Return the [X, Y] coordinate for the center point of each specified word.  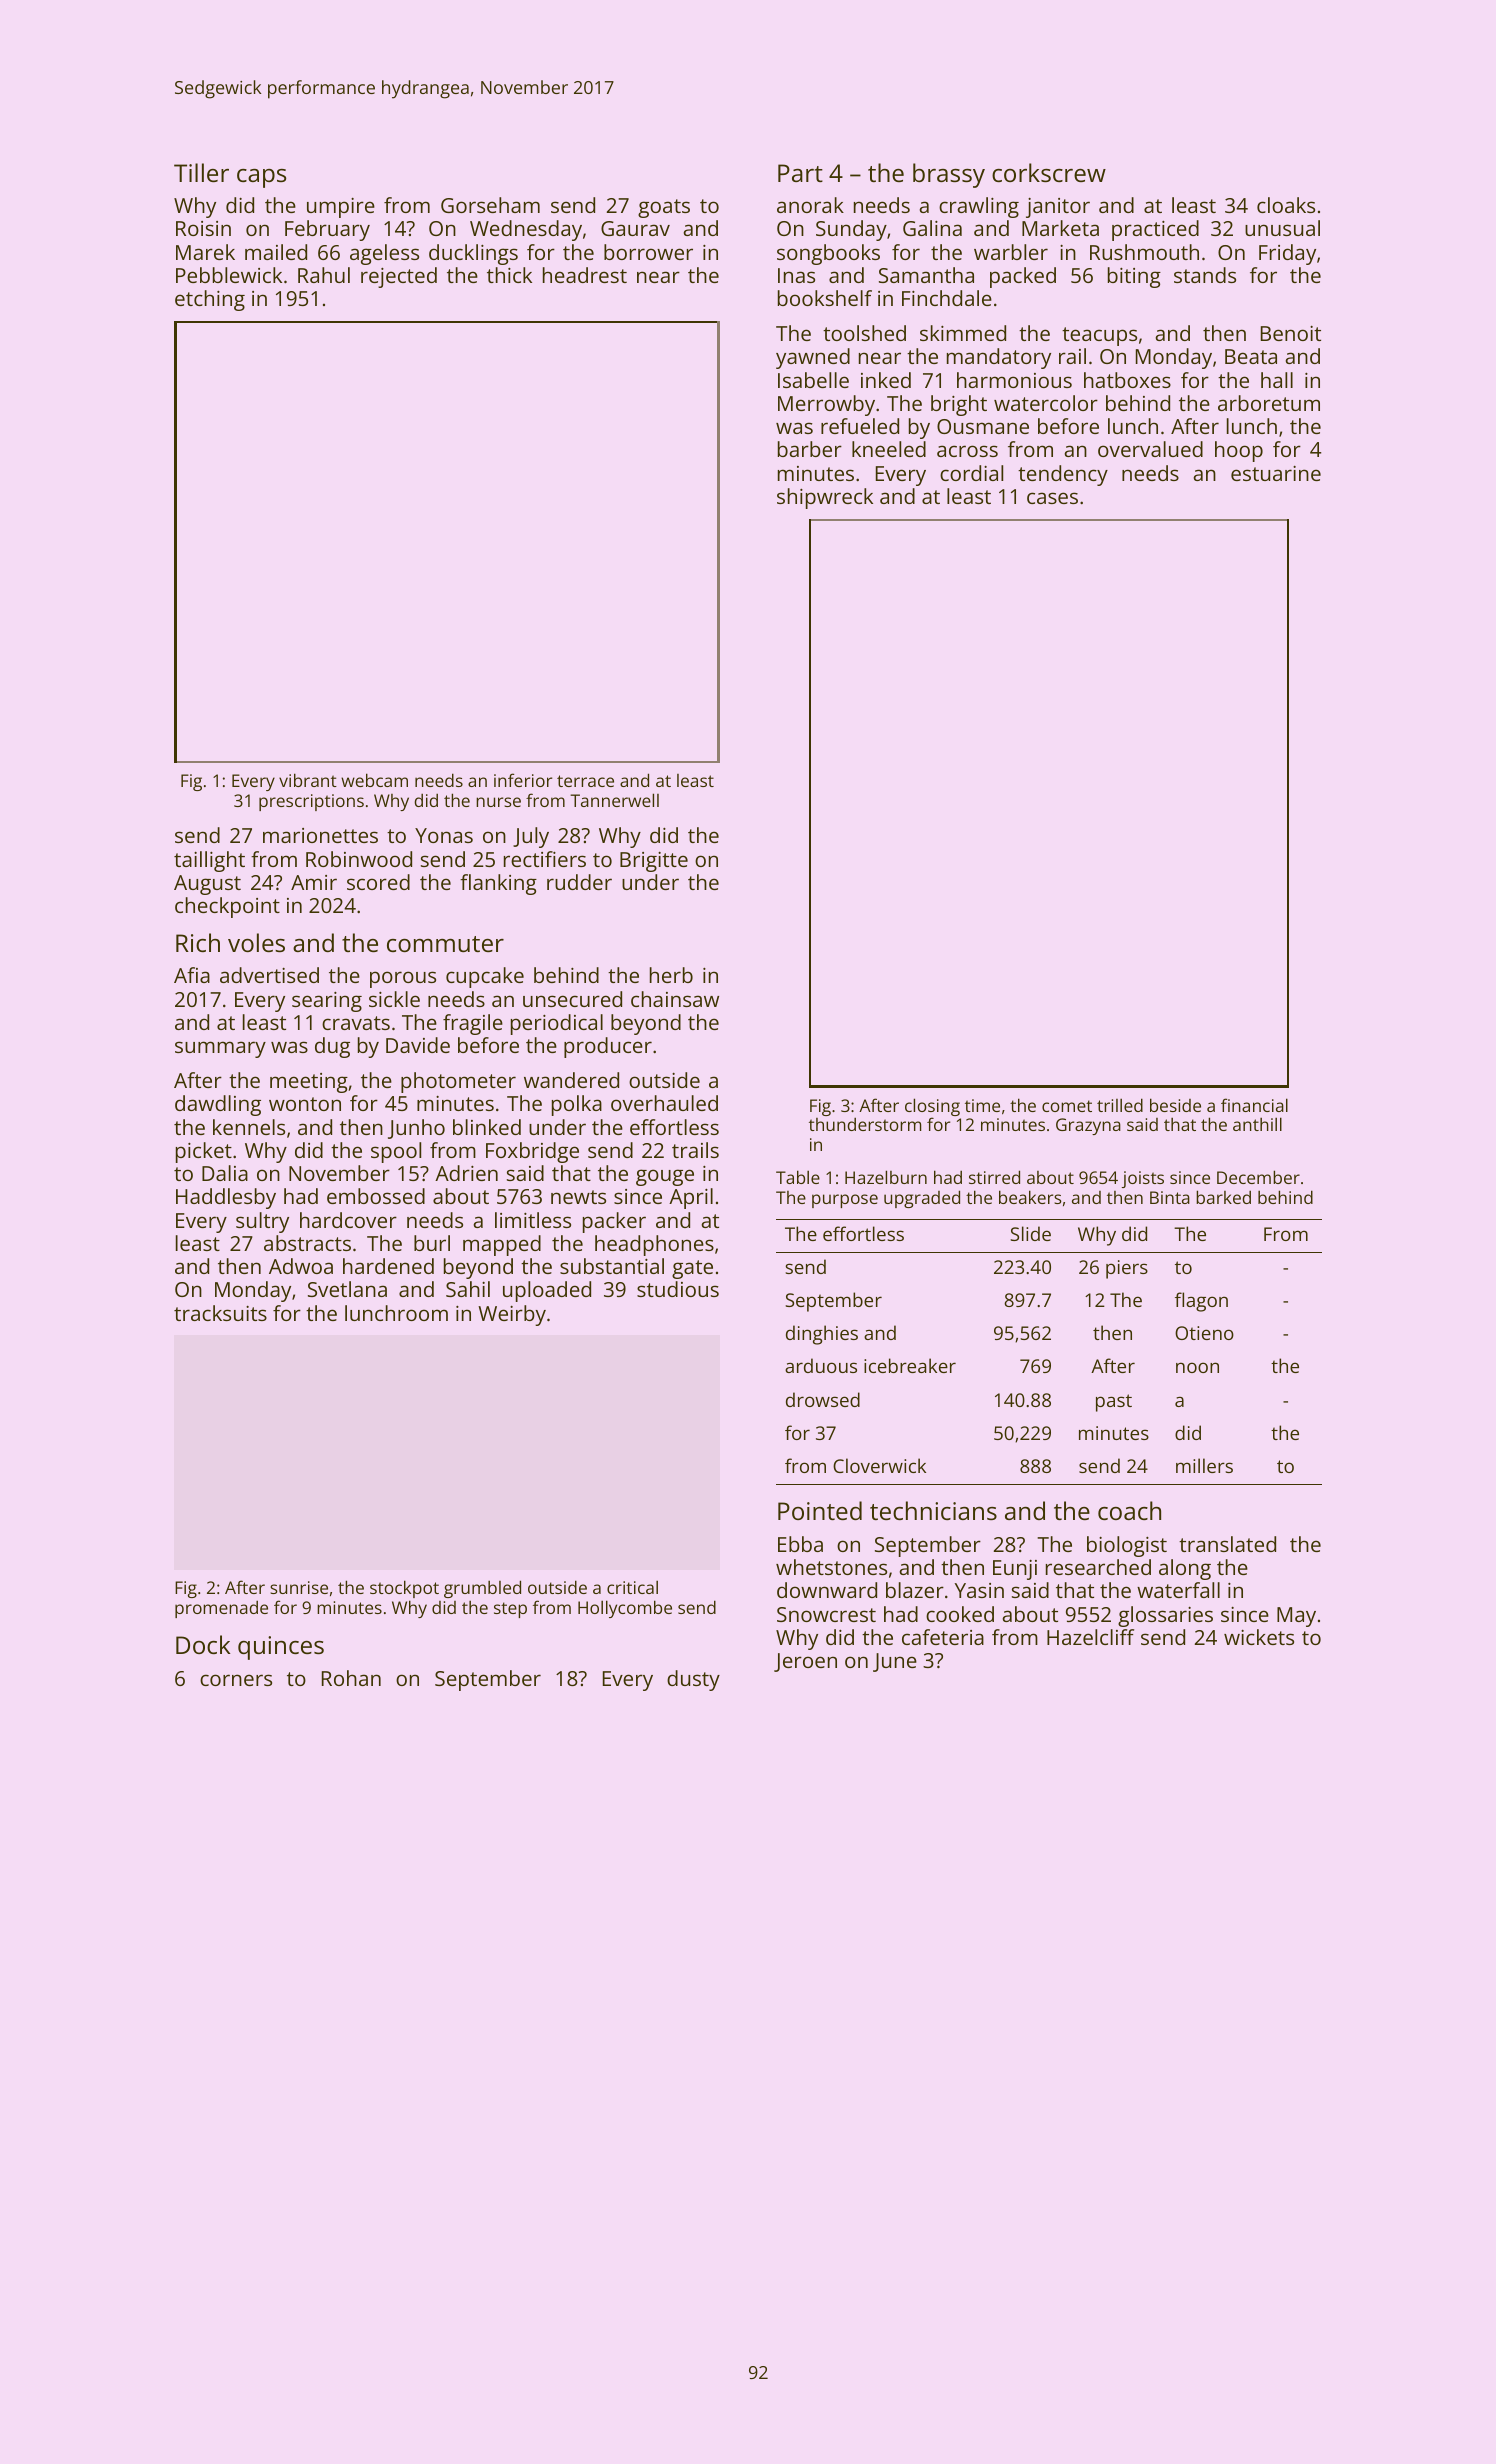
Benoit [1291, 333]
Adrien [466, 1173]
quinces [281, 1648]
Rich [198, 942]
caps [261, 178]
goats [664, 208]
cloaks [1286, 205]
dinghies [822, 1335]
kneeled [889, 449]
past [1114, 1403]
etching [210, 300]
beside [1175, 1105]
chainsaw [675, 999]
